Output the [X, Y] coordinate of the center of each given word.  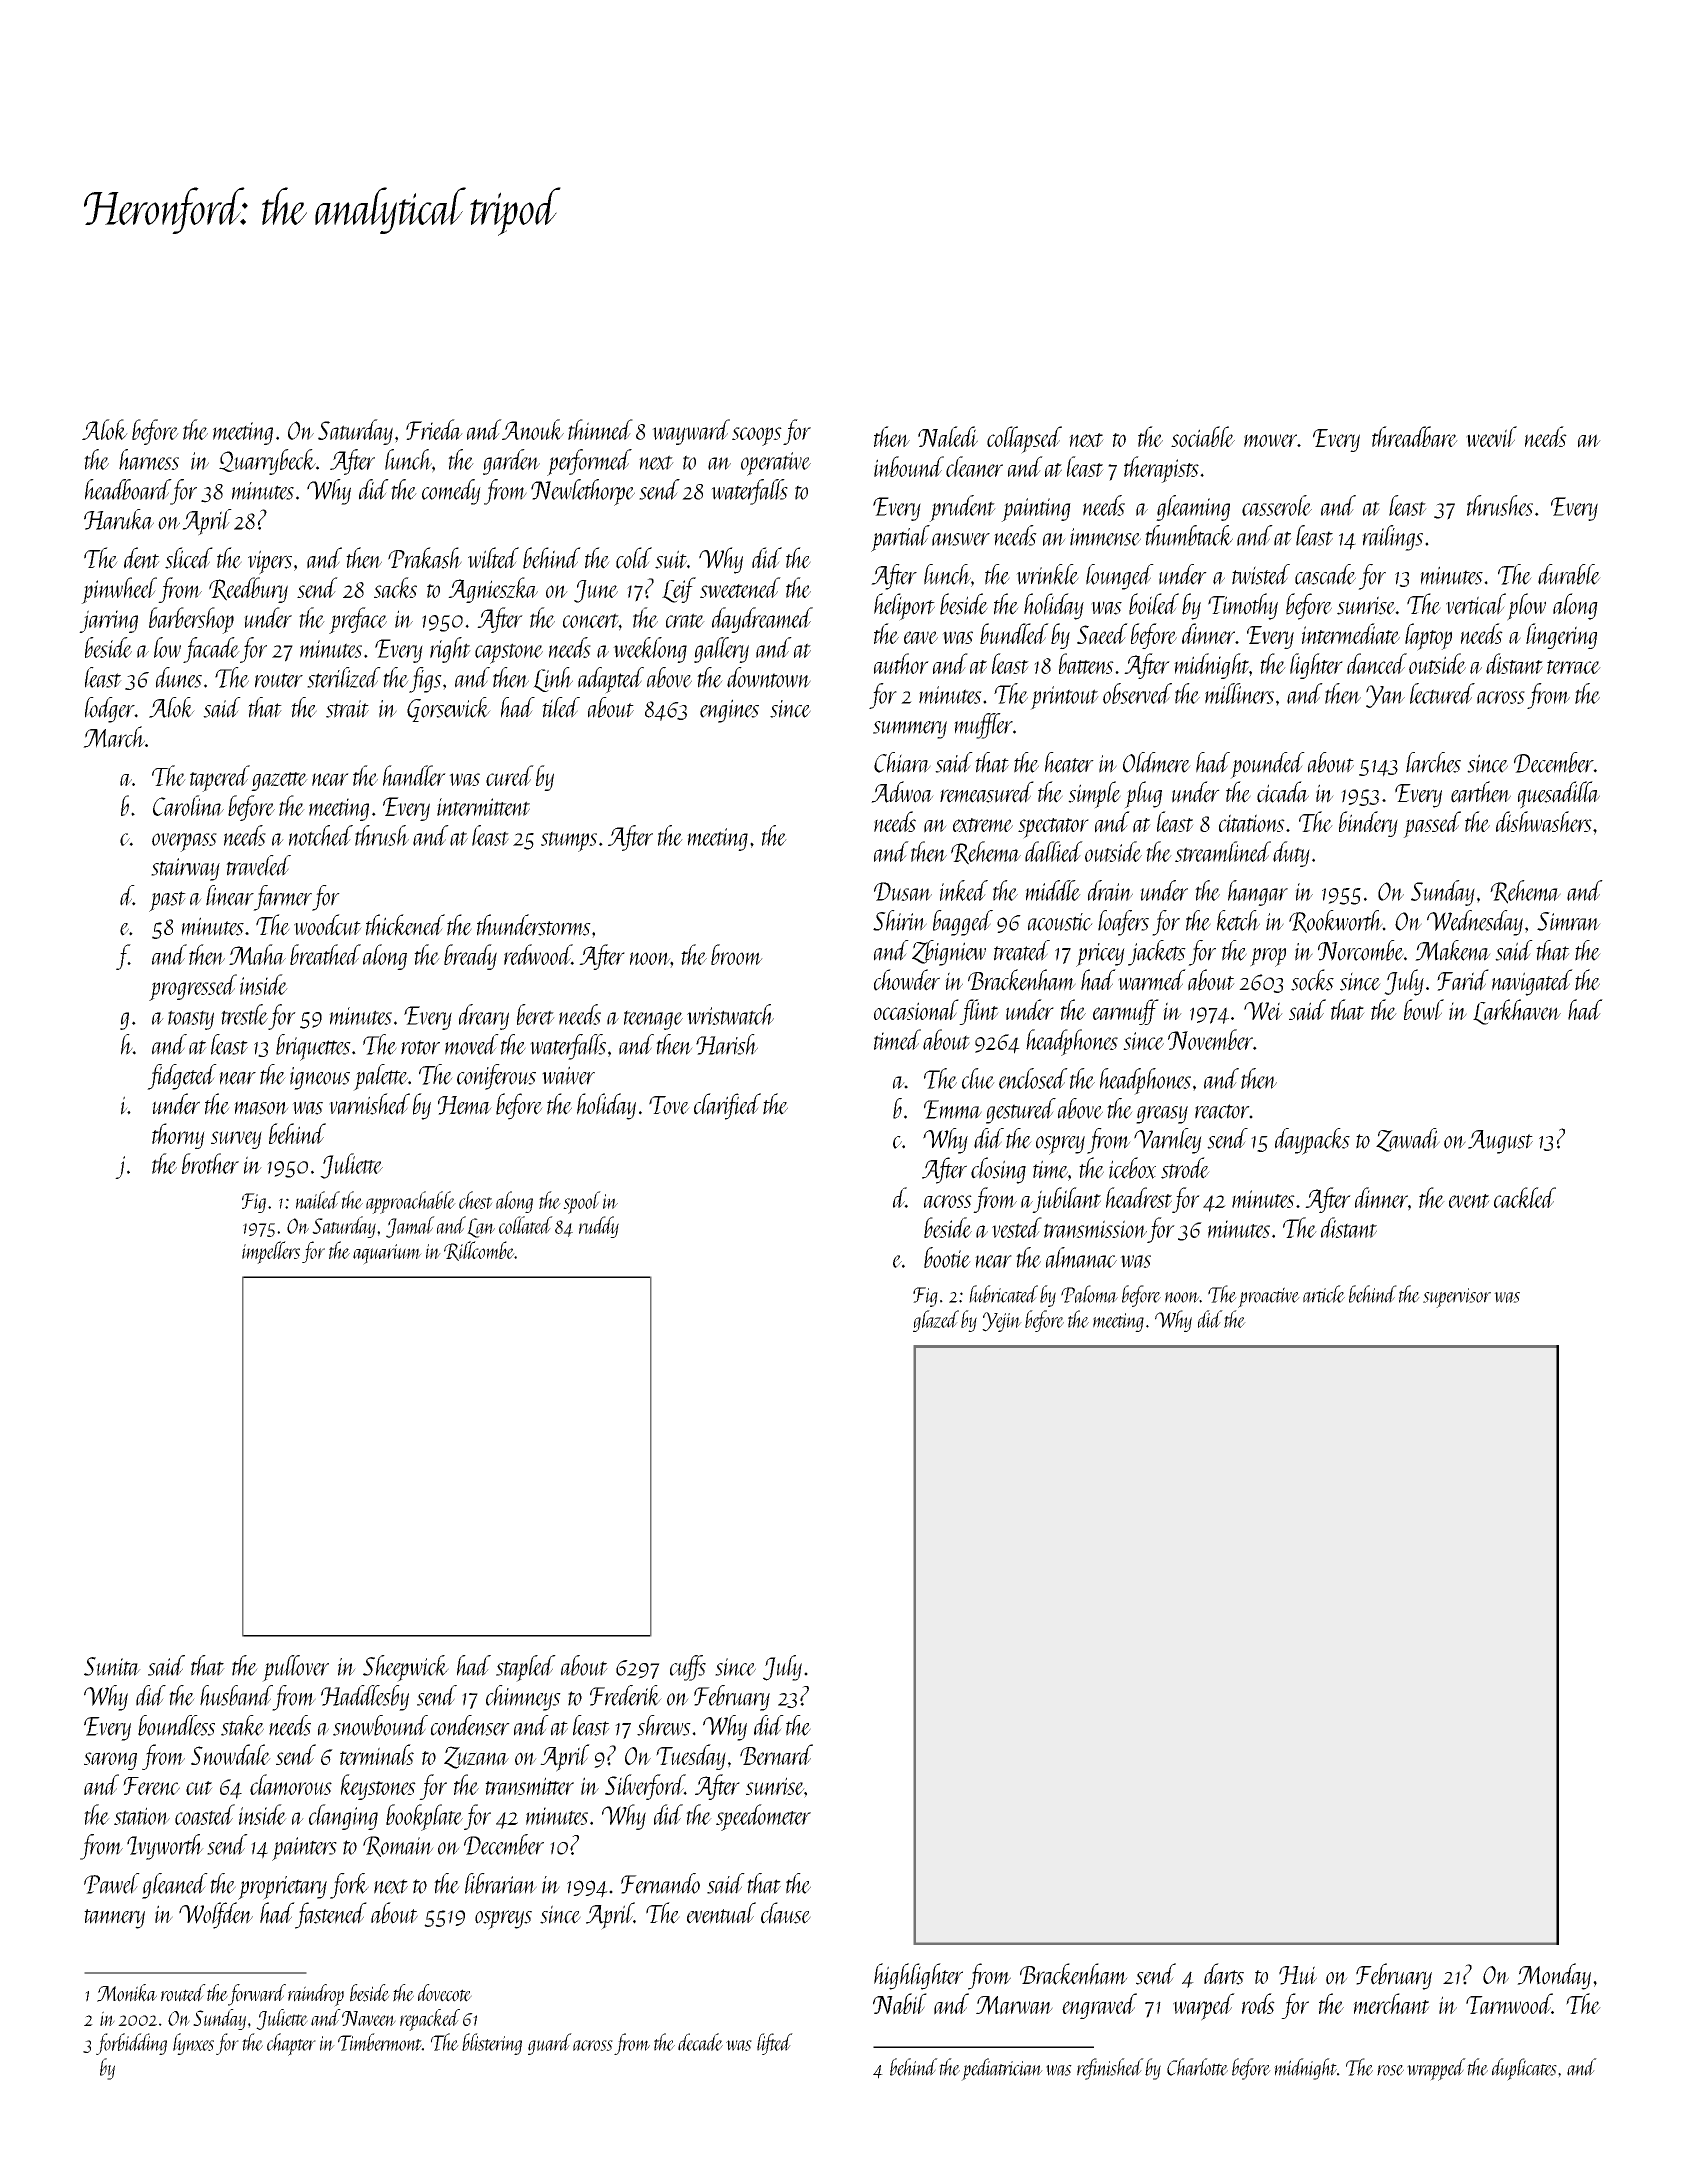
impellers [271, 1252]
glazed [936, 1321]
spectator [1053, 828]
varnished [369, 1104]
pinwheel [119, 590]
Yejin [1002, 1322]
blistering [492, 2044]
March [114, 737]
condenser [470, 1725]
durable [1569, 574]
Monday [1554, 1976]
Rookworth [1336, 921]
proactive [1269, 1297]
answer [961, 539]
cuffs [688, 1668]
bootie [947, 1257]
